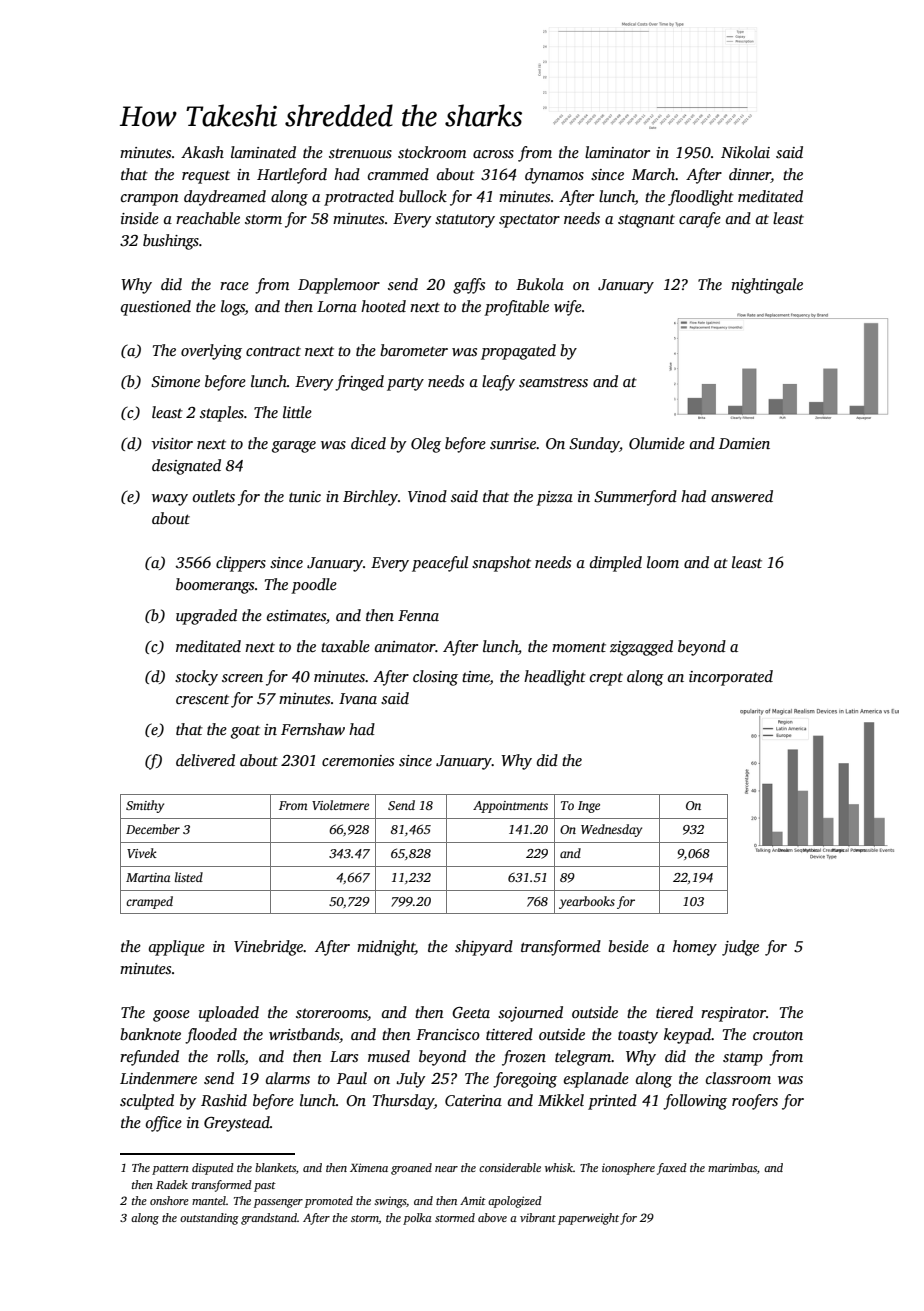 This image has height=1311, width=924. What do you see at coordinates (484, 948) in the image?
I see `shipyard` at bounding box center [484, 948].
